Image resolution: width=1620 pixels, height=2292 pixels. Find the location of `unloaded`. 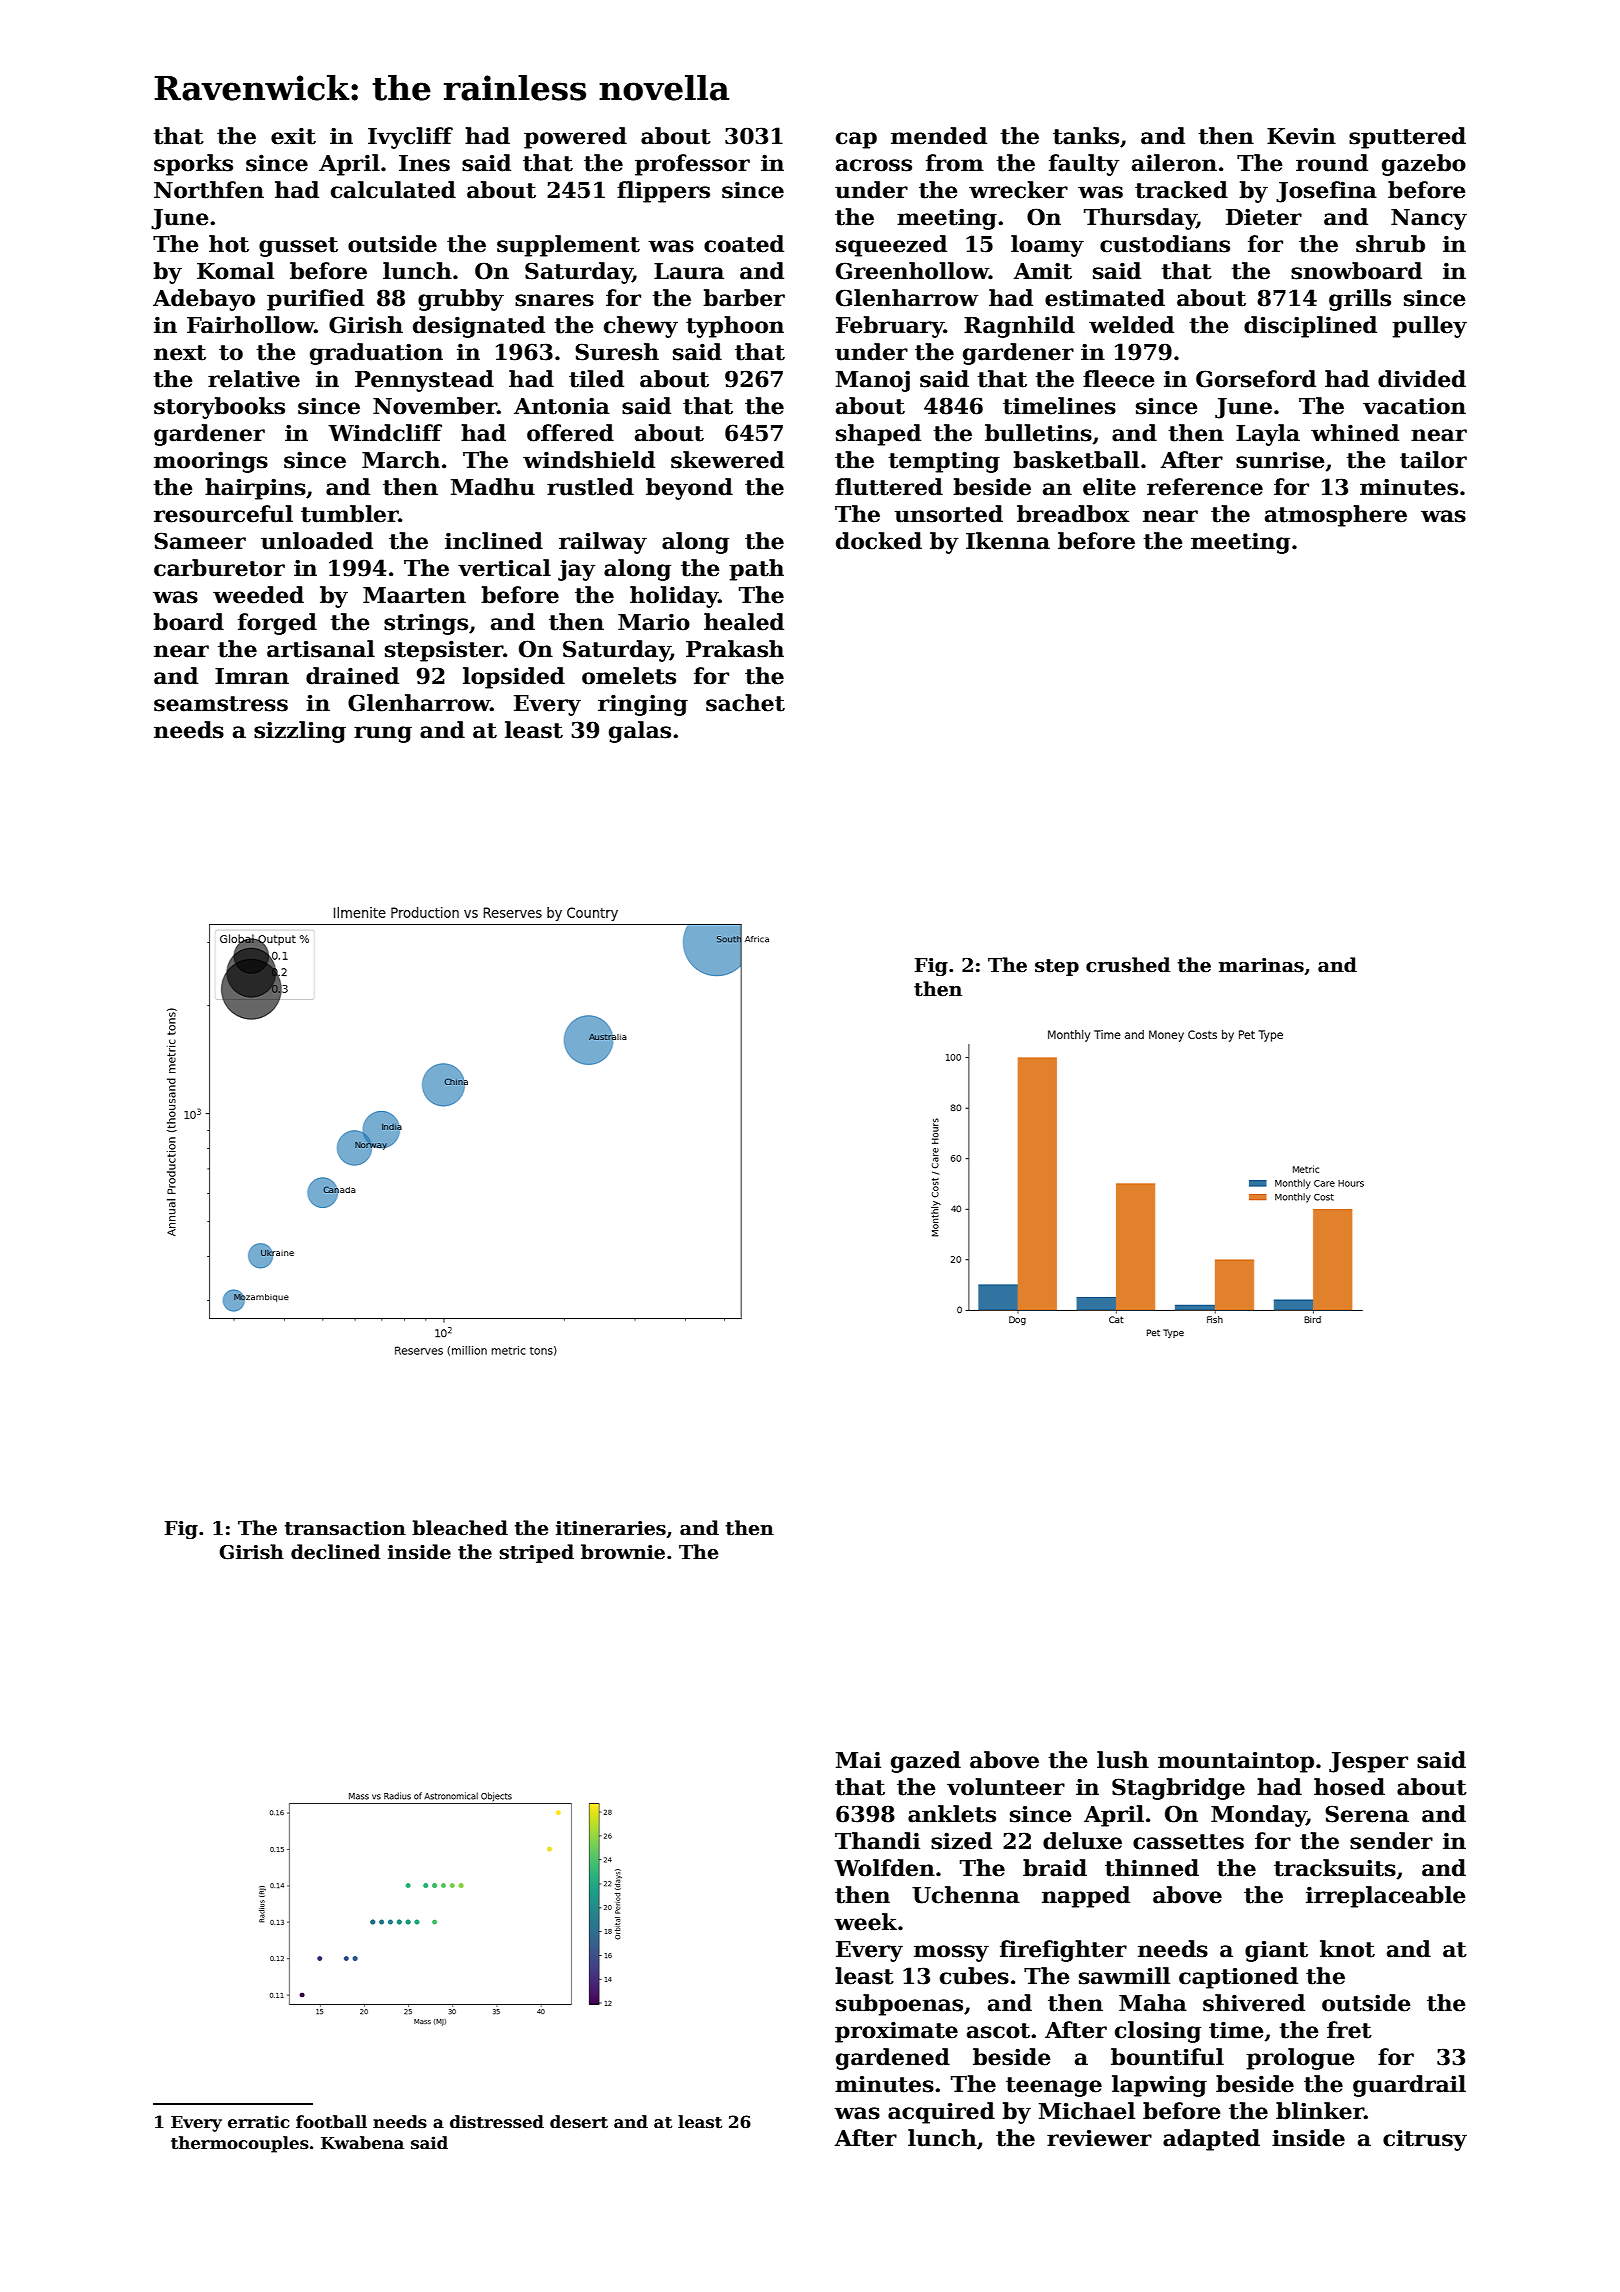

unloaded is located at coordinates (317, 541).
